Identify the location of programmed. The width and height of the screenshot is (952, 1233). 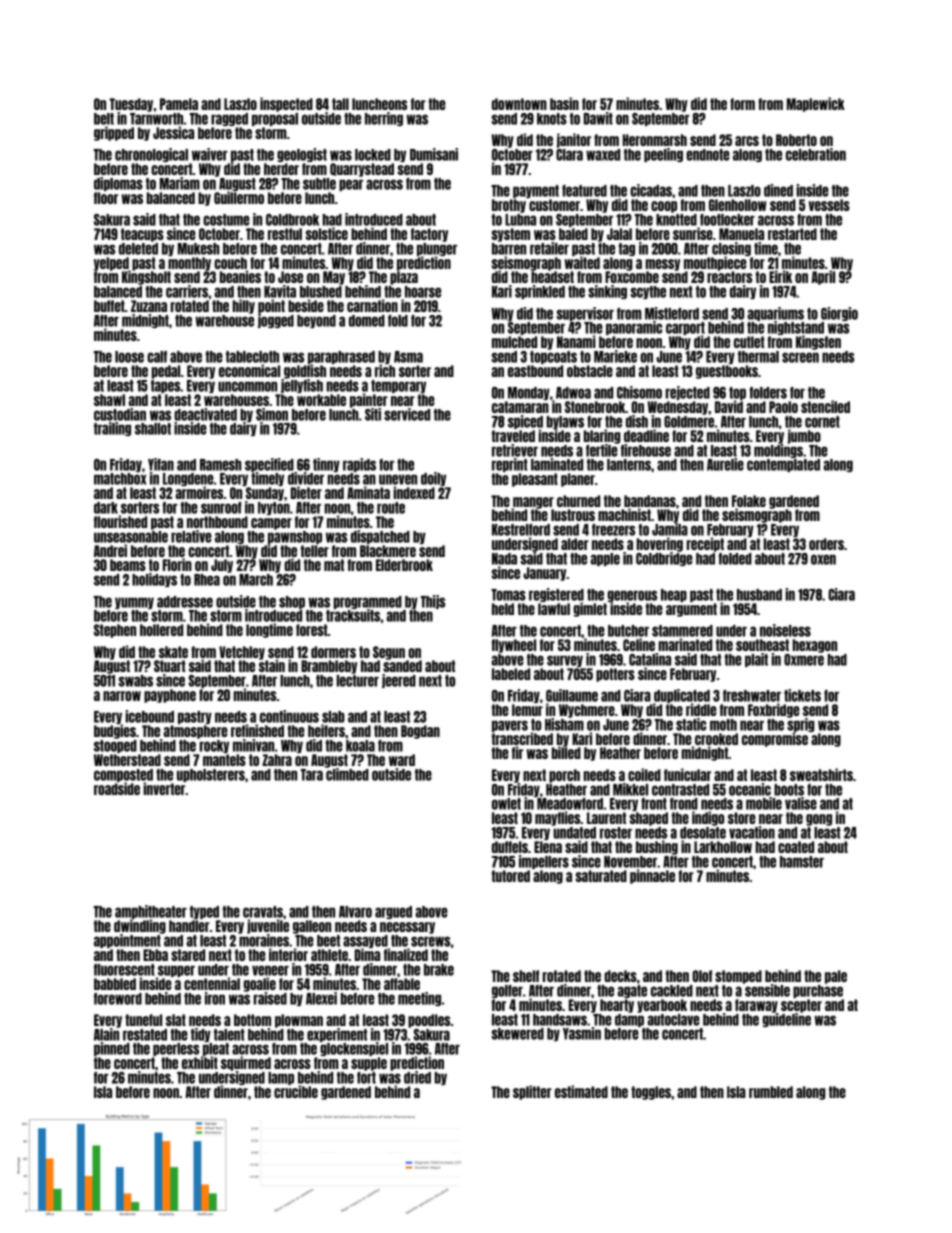
(368, 602).
